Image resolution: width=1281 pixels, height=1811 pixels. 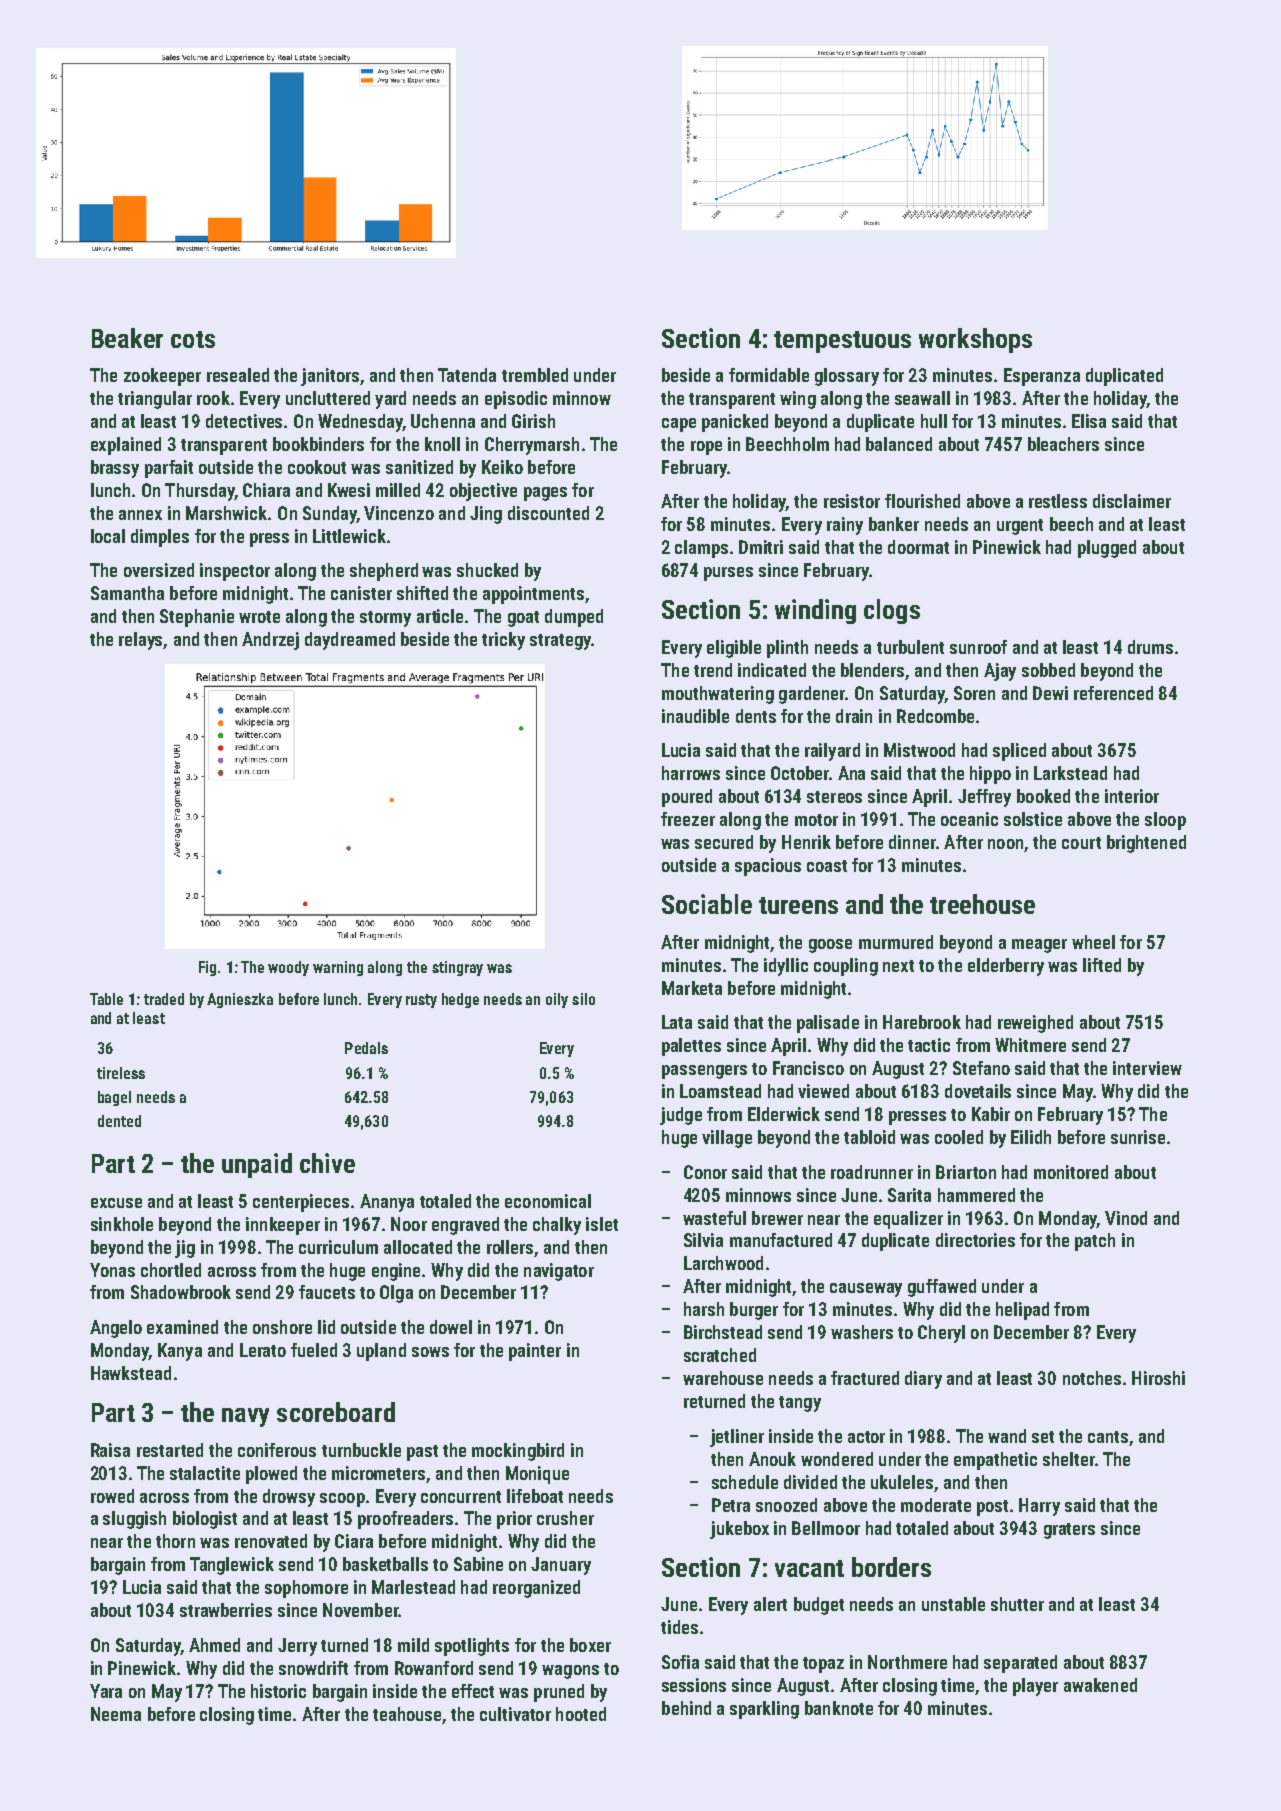 I want to click on workshops, so click(x=975, y=340).
